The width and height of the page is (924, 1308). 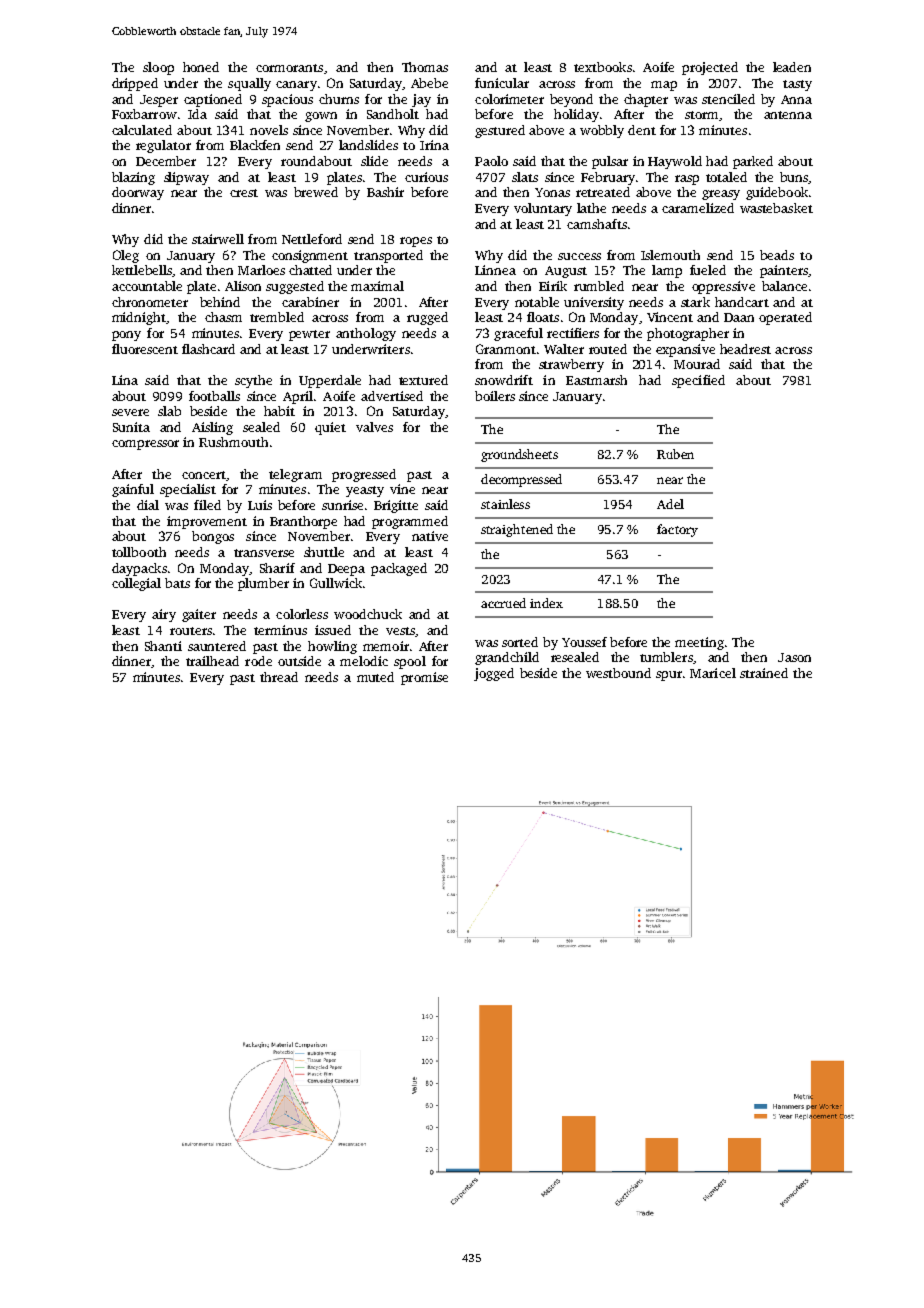 I want to click on native, so click(x=430, y=536).
